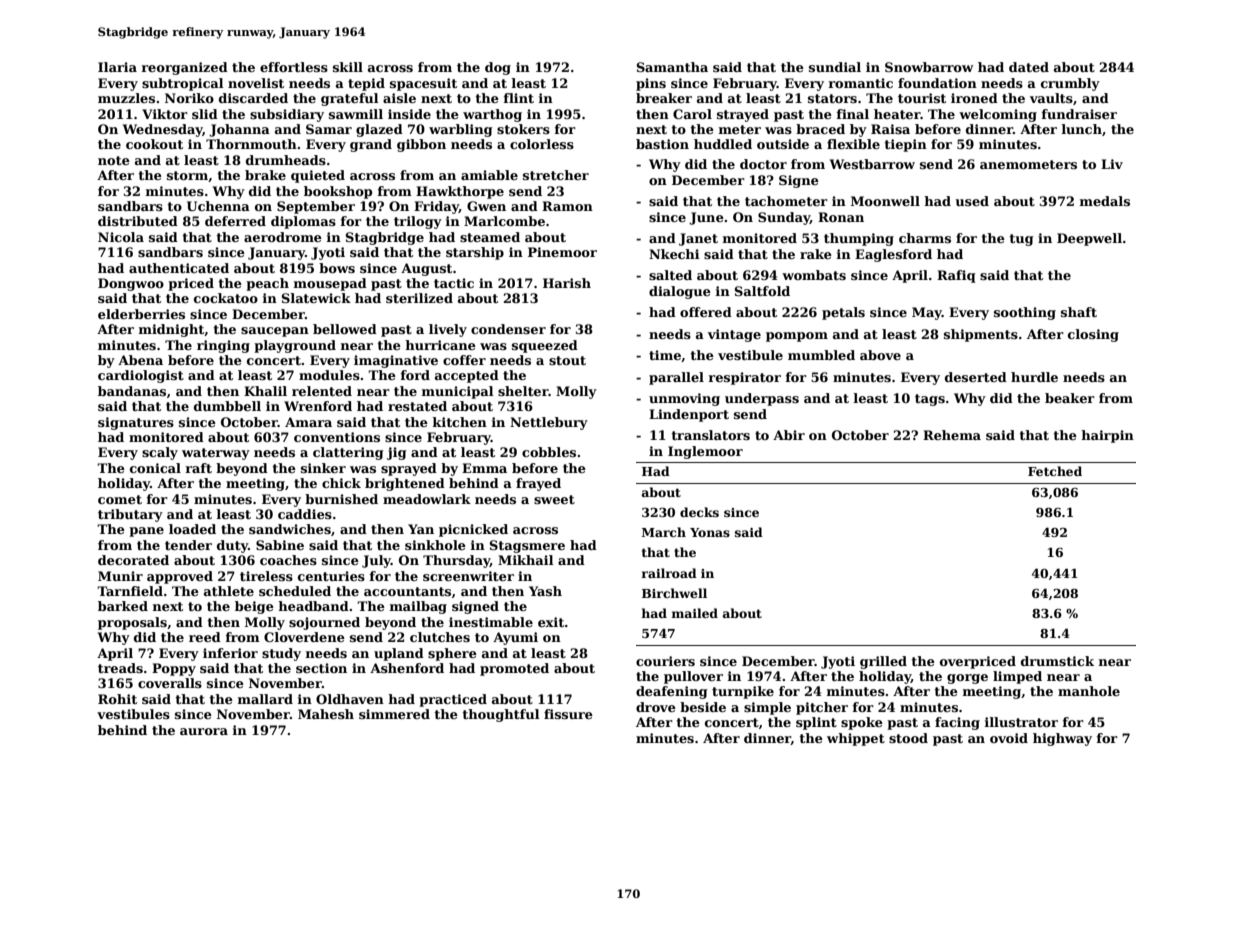 The height and width of the page is (952, 1233). What do you see at coordinates (1107, 436) in the page?
I see `hairpin` at bounding box center [1107, 436].
